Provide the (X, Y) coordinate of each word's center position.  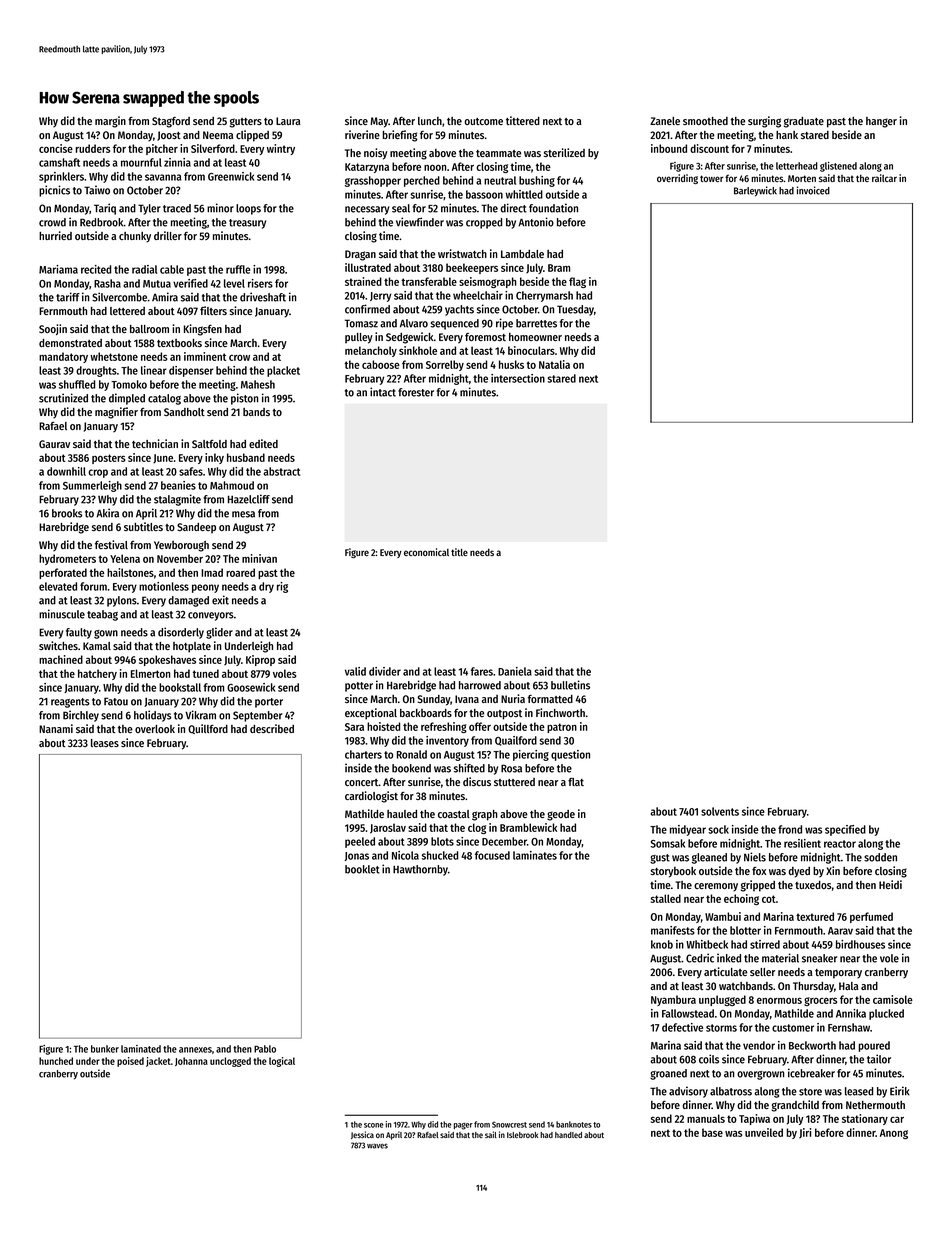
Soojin (53, 329)
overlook (155, 729)
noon (435, 167)
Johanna (191, 1061)
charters (363, 754)
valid (355, 671)
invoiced (813, 190)
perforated (63, 573)
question (570, 755)
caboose (381, 364)
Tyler (149, 209)
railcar (884, 178)
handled (568, 1135)
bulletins (570, 685)
